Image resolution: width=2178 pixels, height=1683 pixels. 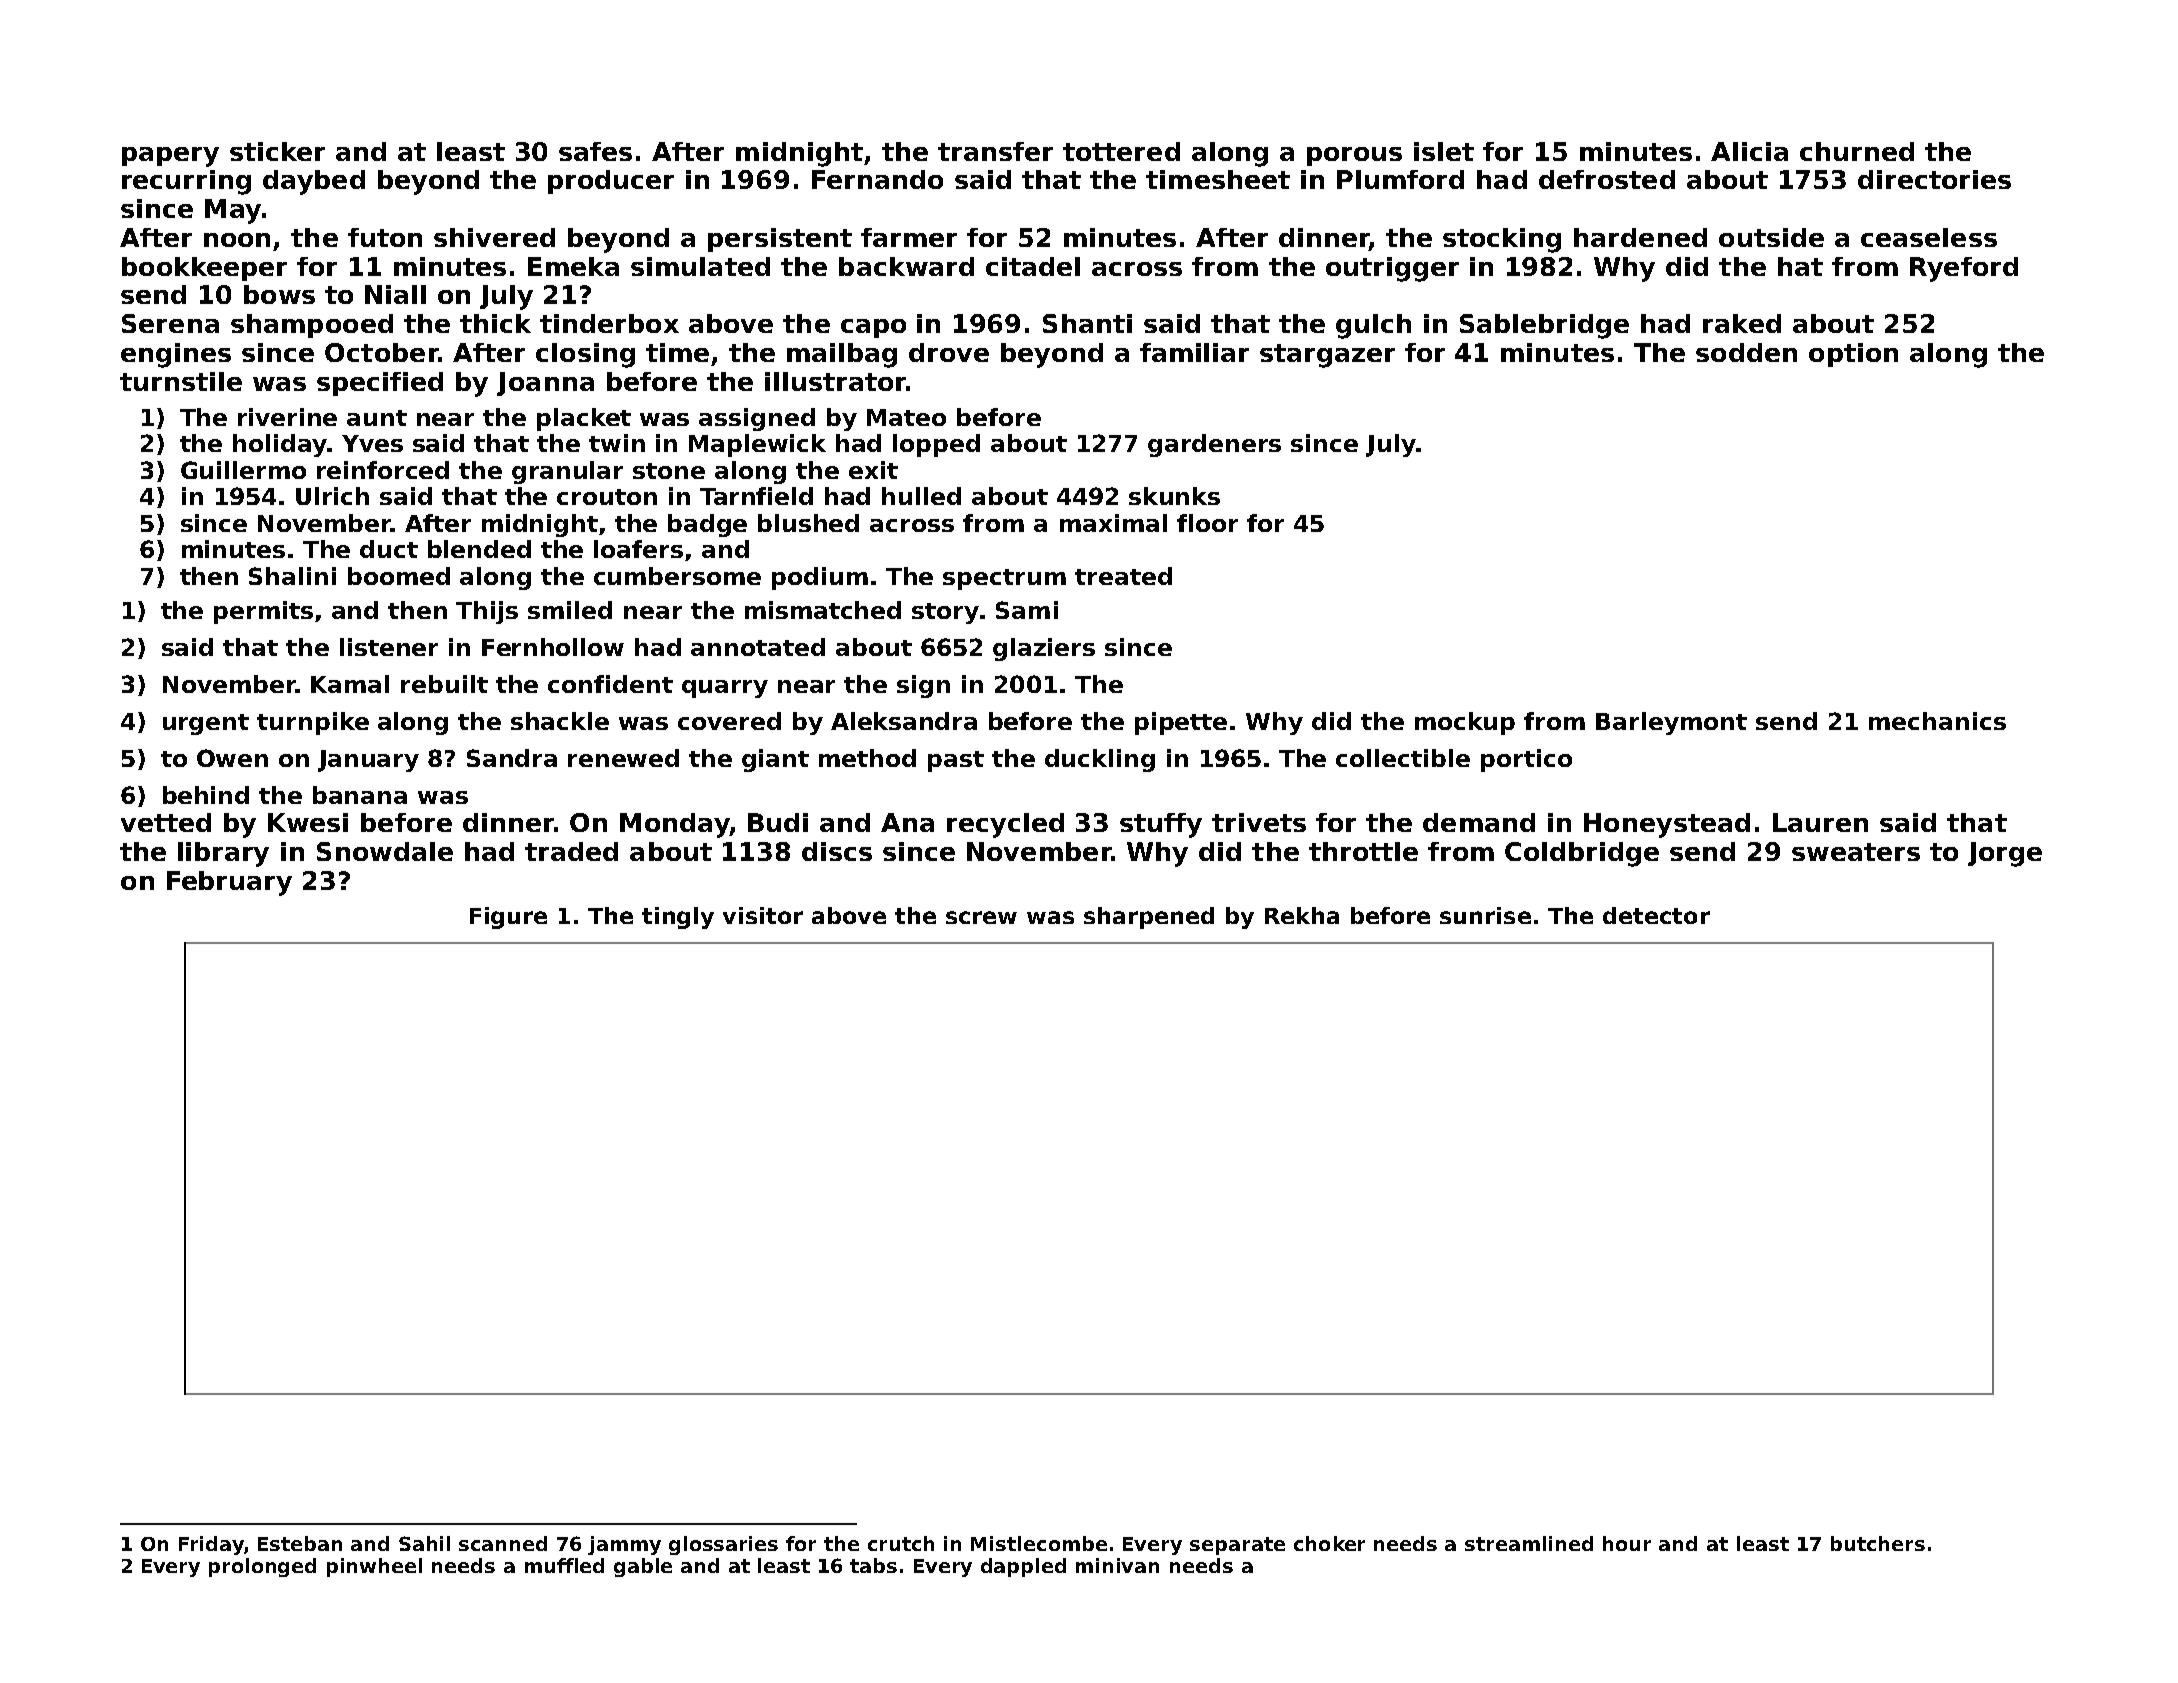 I want to click on mockup, so click(x=1465, y=723).
